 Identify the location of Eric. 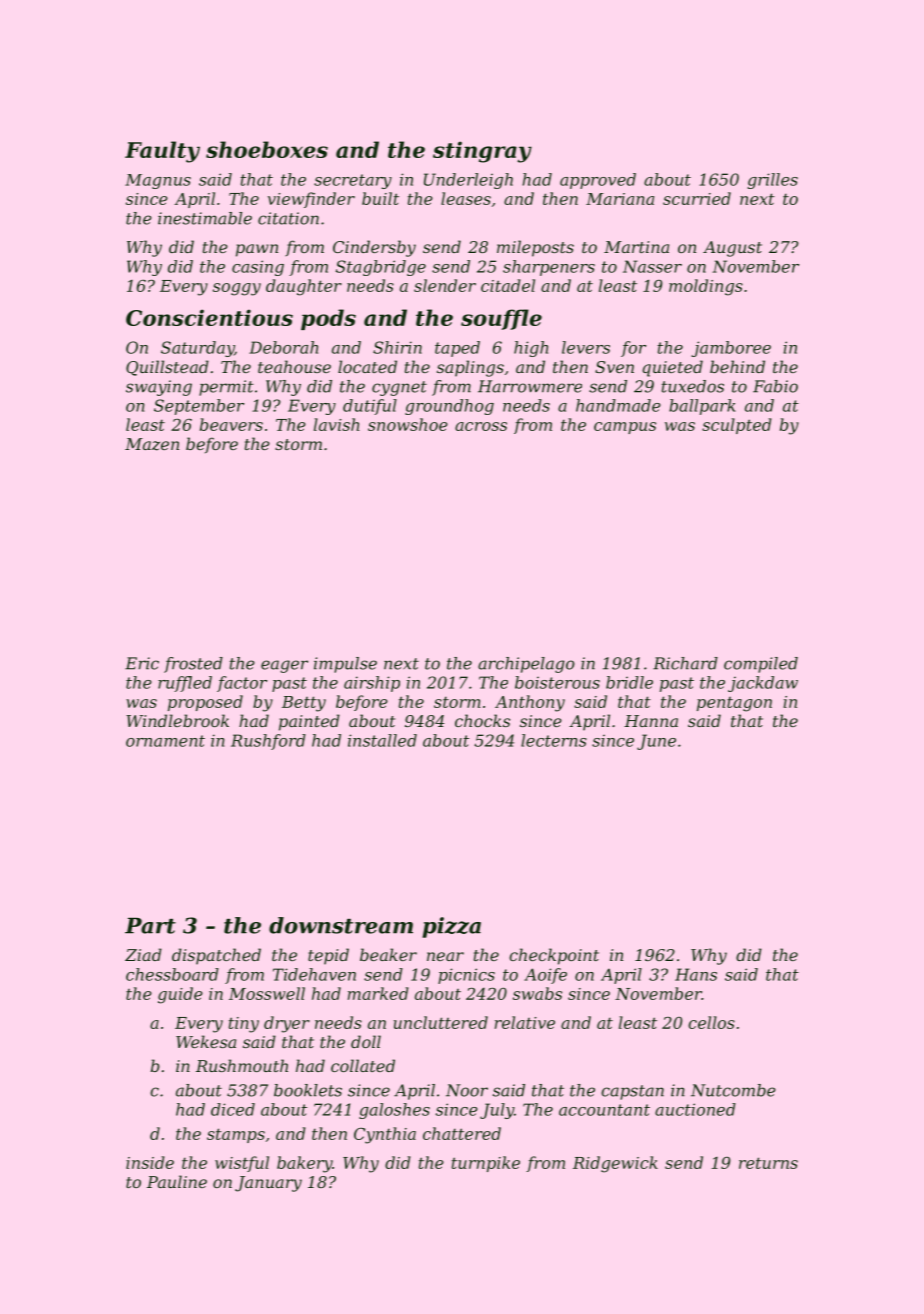
(142, 663).
